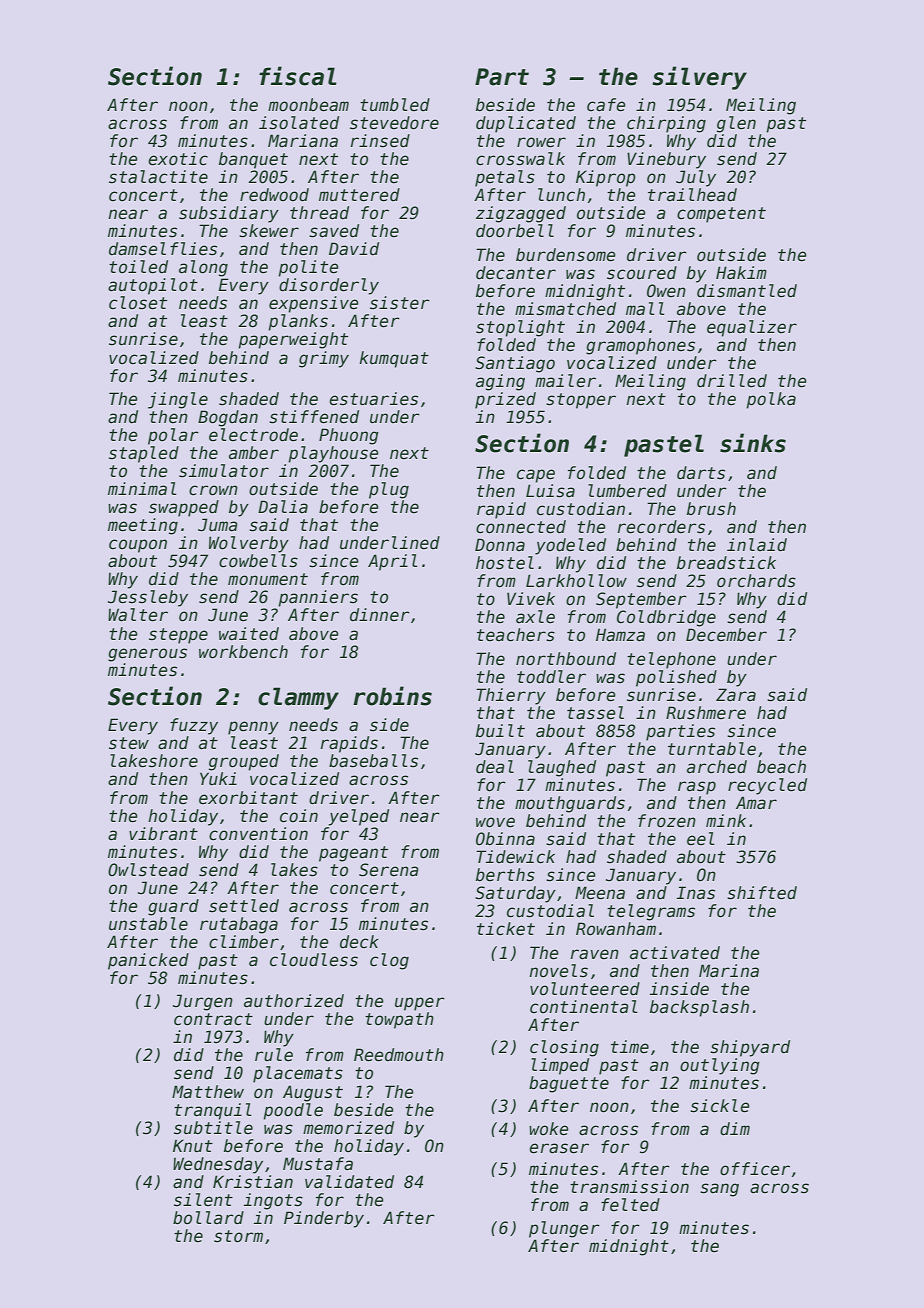 The image size is (924, 1308). I want to click on stalactite, so click(158, 177).
